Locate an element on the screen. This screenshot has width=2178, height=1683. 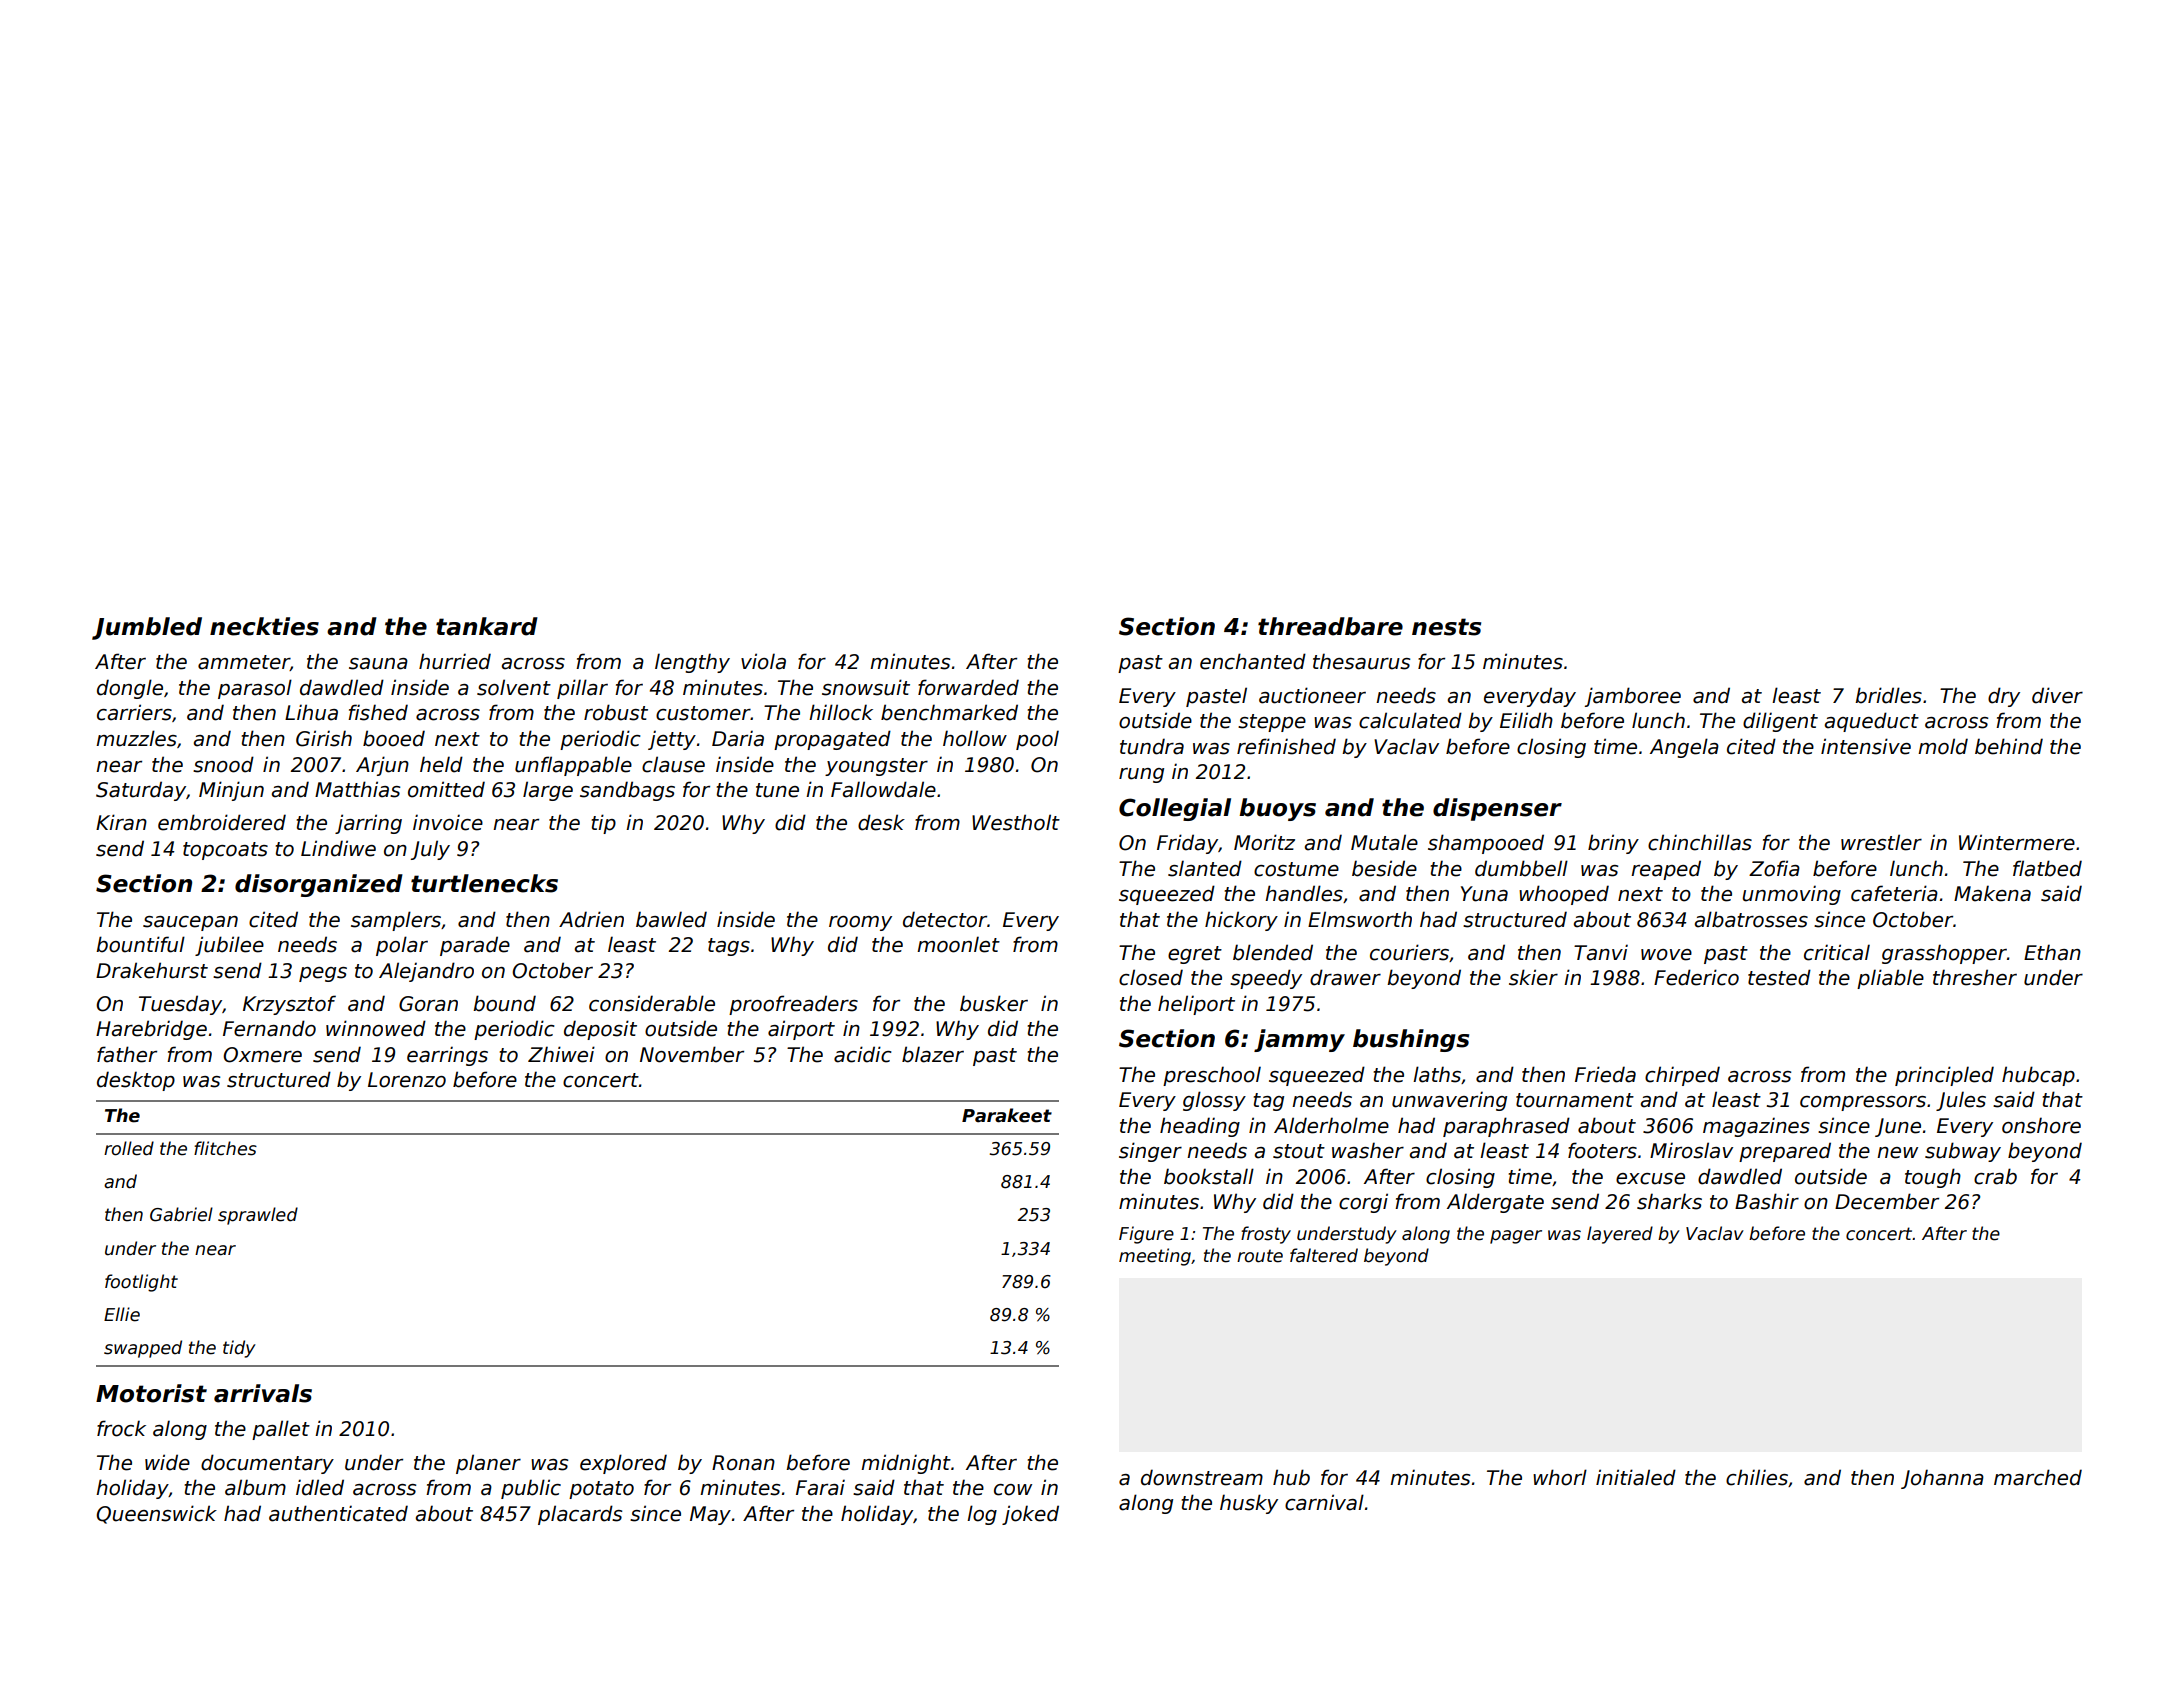
sprawled is located at coordinates (258, 1216).
